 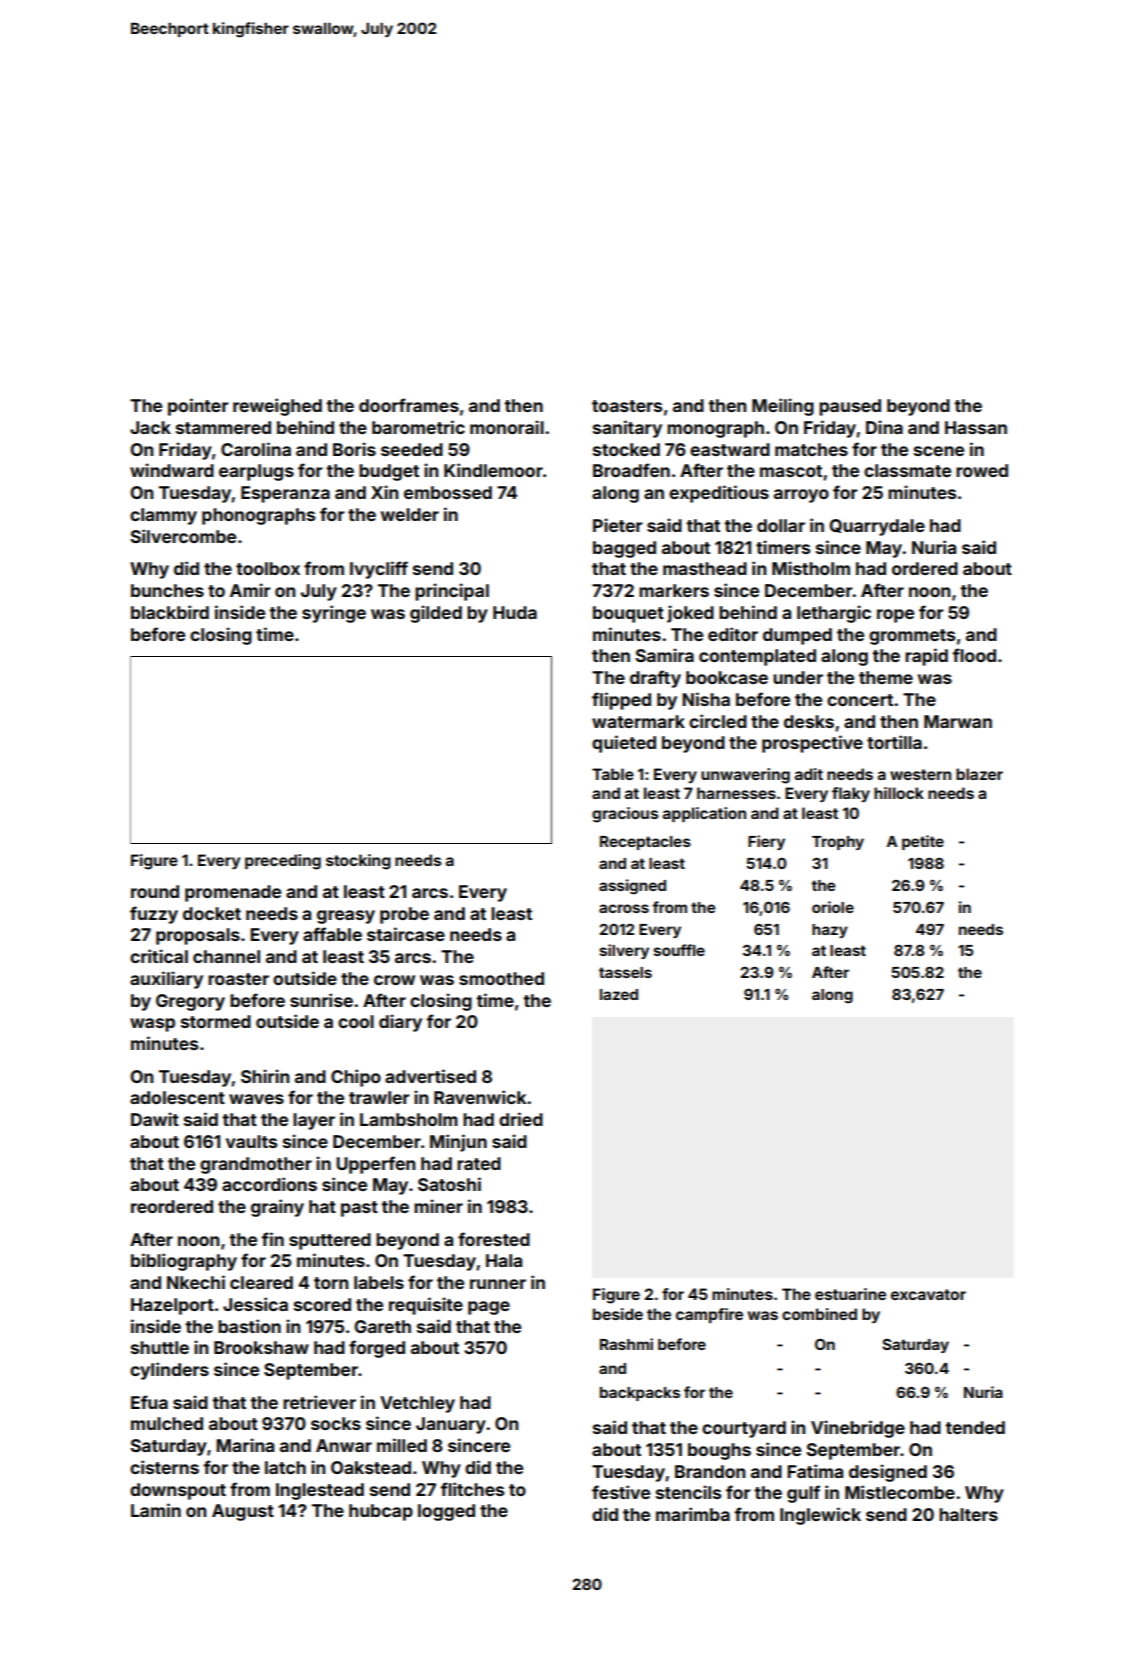 What do you see at coordinates (851, 794) in the page?
I see `flaky` at bounding box center [851, 794].
